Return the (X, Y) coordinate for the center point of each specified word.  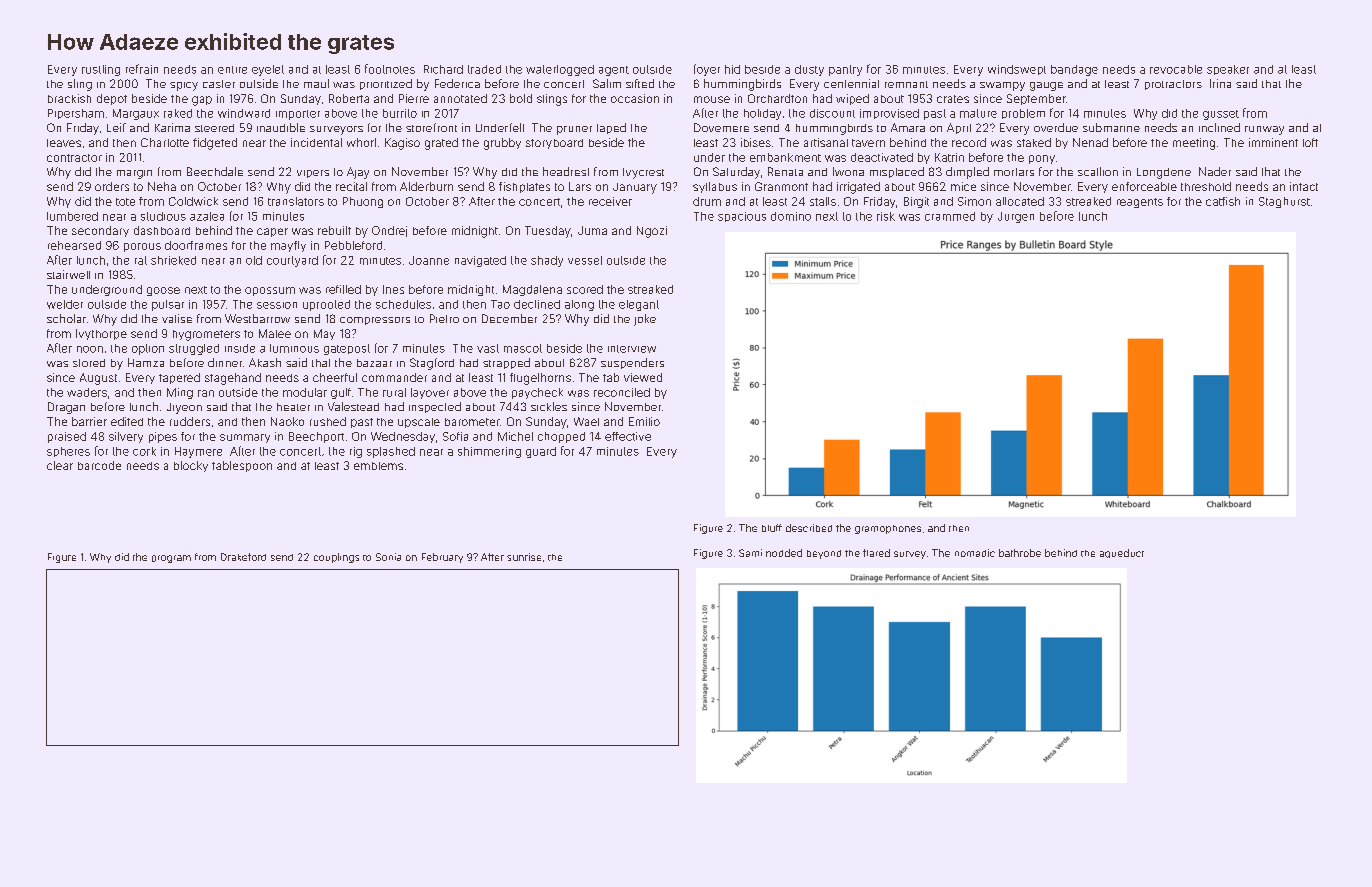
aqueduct (1122, 553)
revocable (1176, 69)
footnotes (390, 69)
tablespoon (242, 466)
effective (628, 436)
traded (484, 69)
